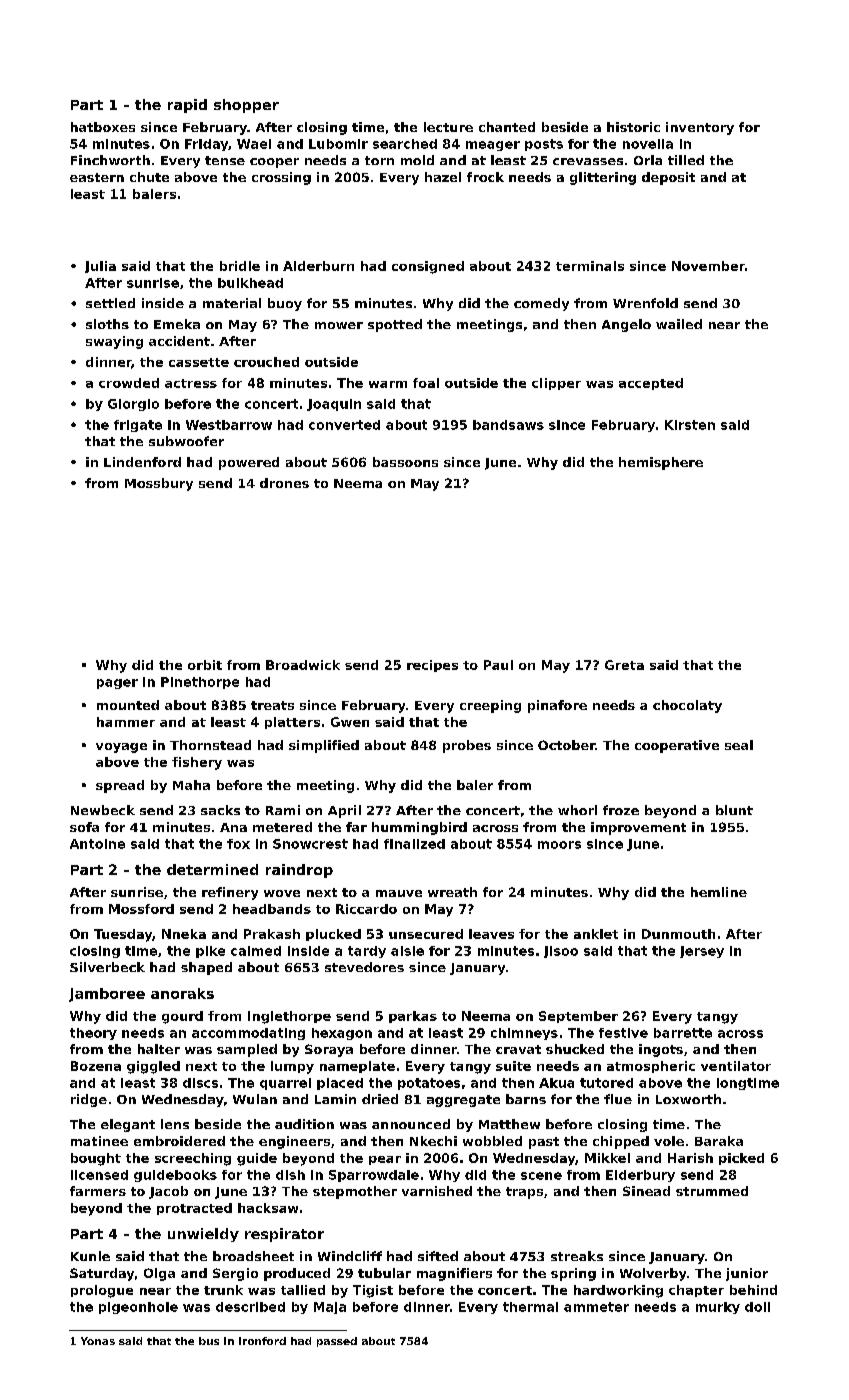  What do you see at coordinates (618, 1291) in the image?
I see `hardworking` at bounding box center [618, 1291].
